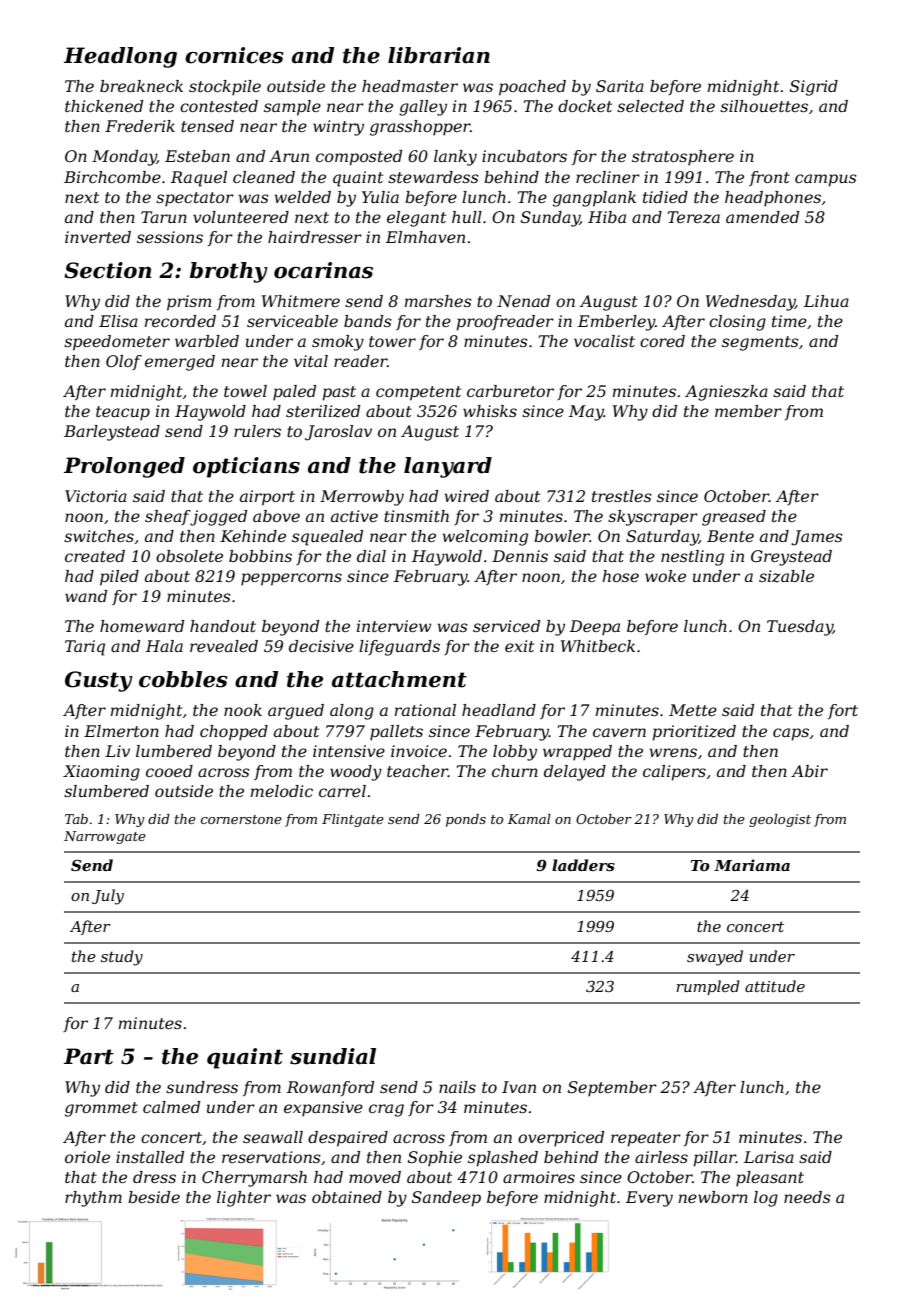  I want to click on Frederik, so click(140, 126).
